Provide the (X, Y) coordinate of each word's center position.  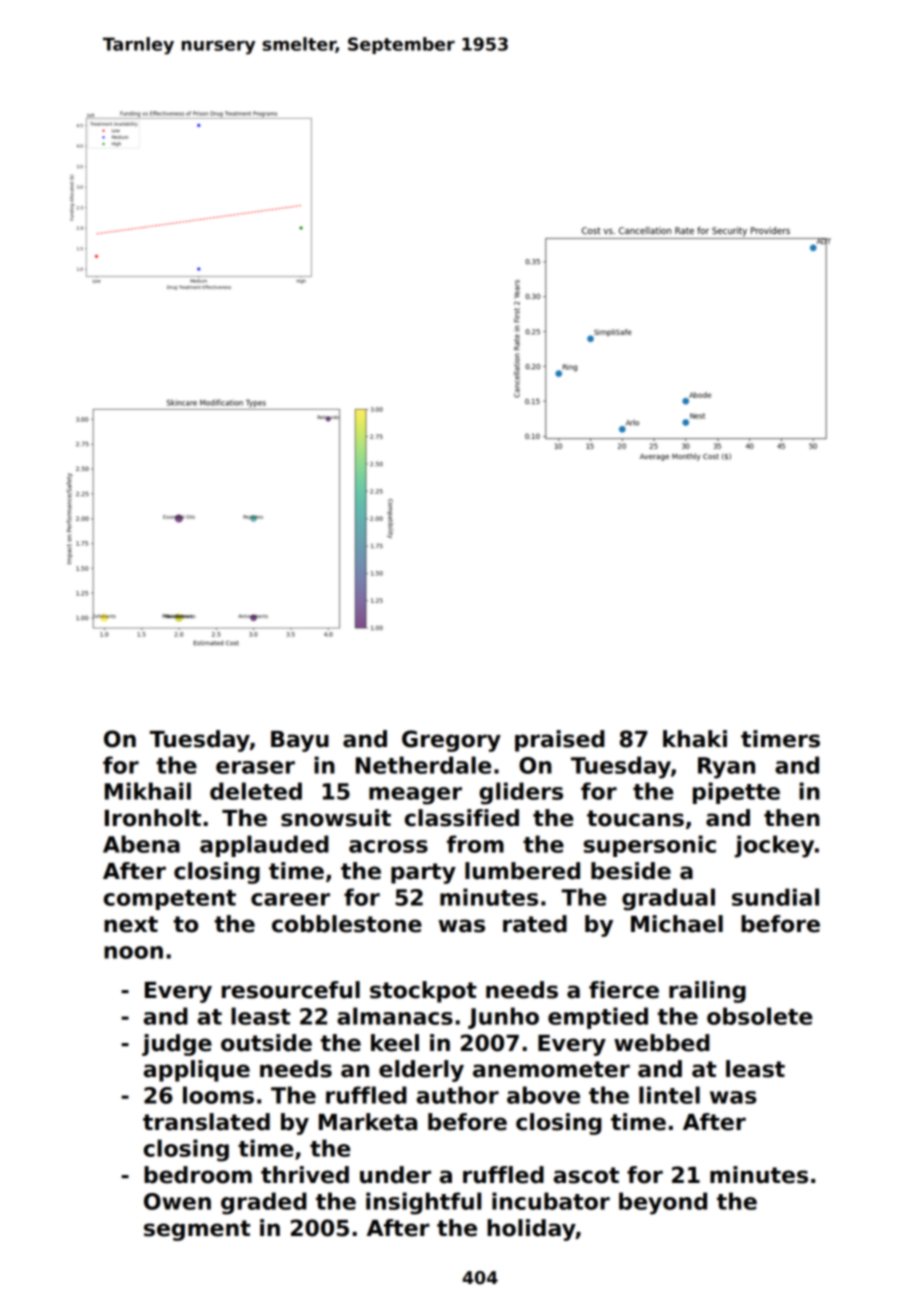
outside (266, 1043)
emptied (598, 1018)
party (423, 873)
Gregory (451, 741)
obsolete (759, 1016)
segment (197, 1230)
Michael (677, 924)
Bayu (300, 741)
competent (170, 900)
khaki (695, 739)
